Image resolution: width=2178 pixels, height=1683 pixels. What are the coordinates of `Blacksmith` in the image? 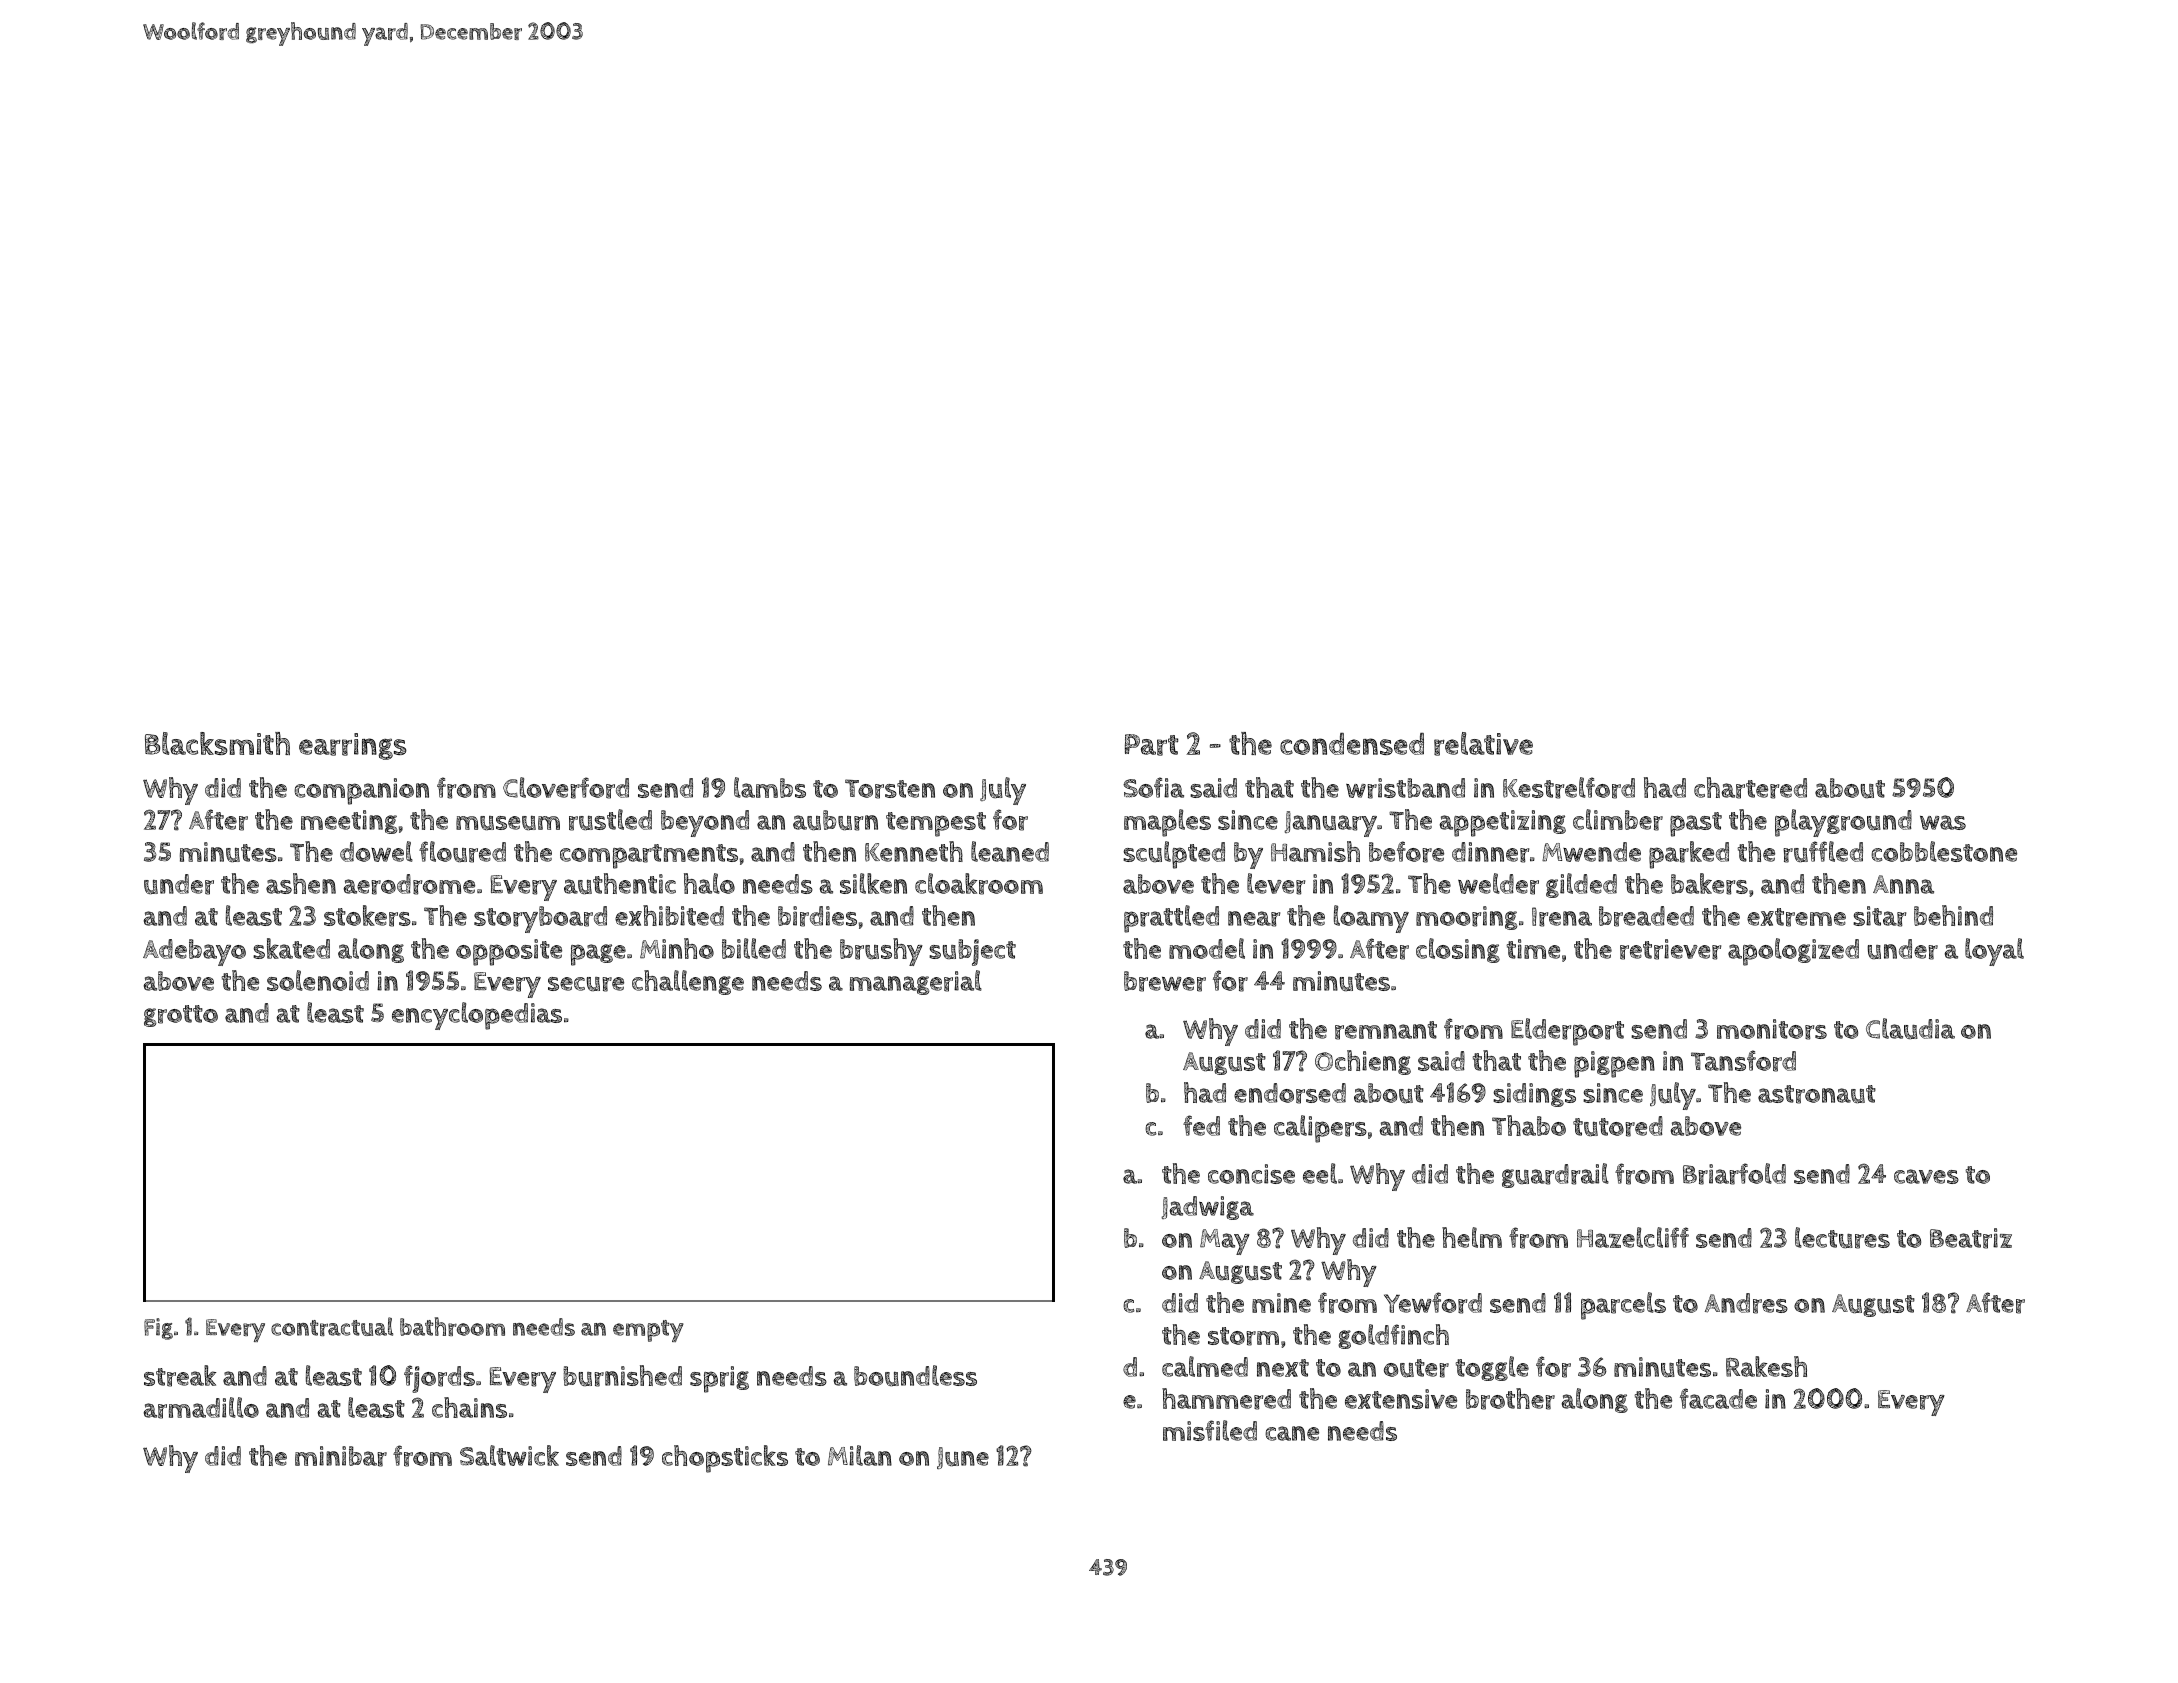 It's located at (217, 743).
